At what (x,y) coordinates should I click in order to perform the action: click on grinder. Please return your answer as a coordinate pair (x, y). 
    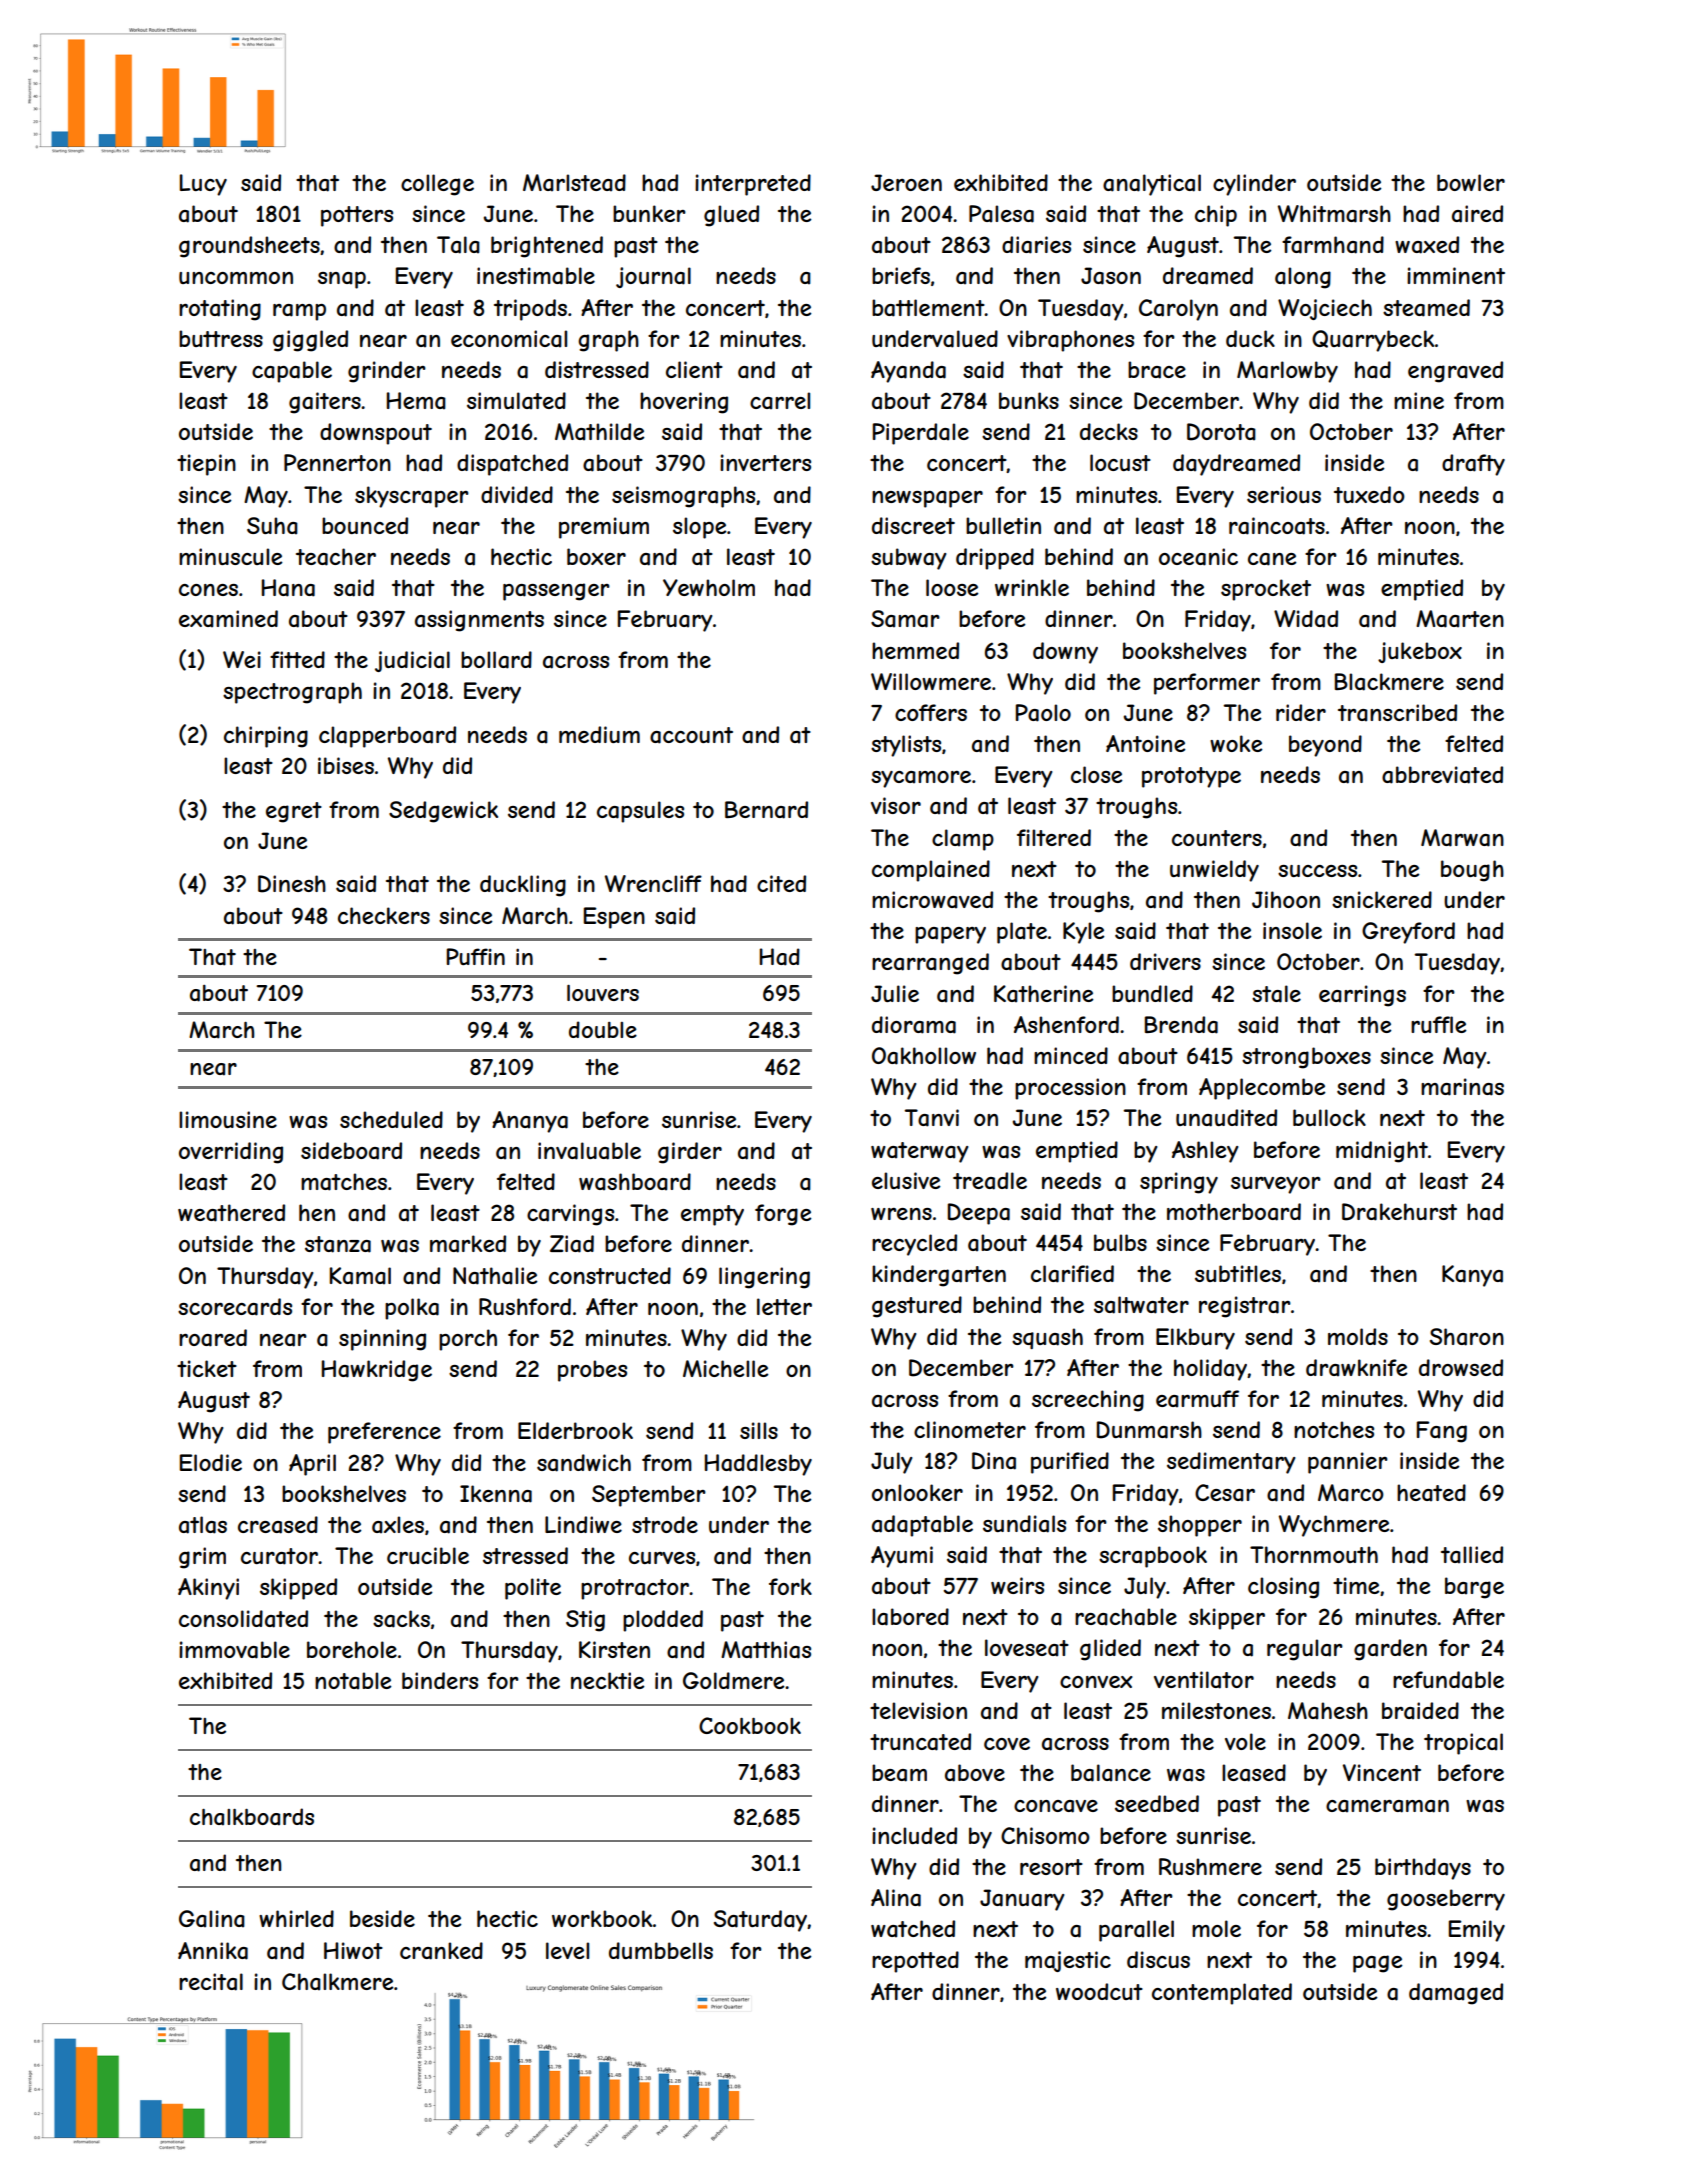
    Looking at the image, I should click on (387, 372).
